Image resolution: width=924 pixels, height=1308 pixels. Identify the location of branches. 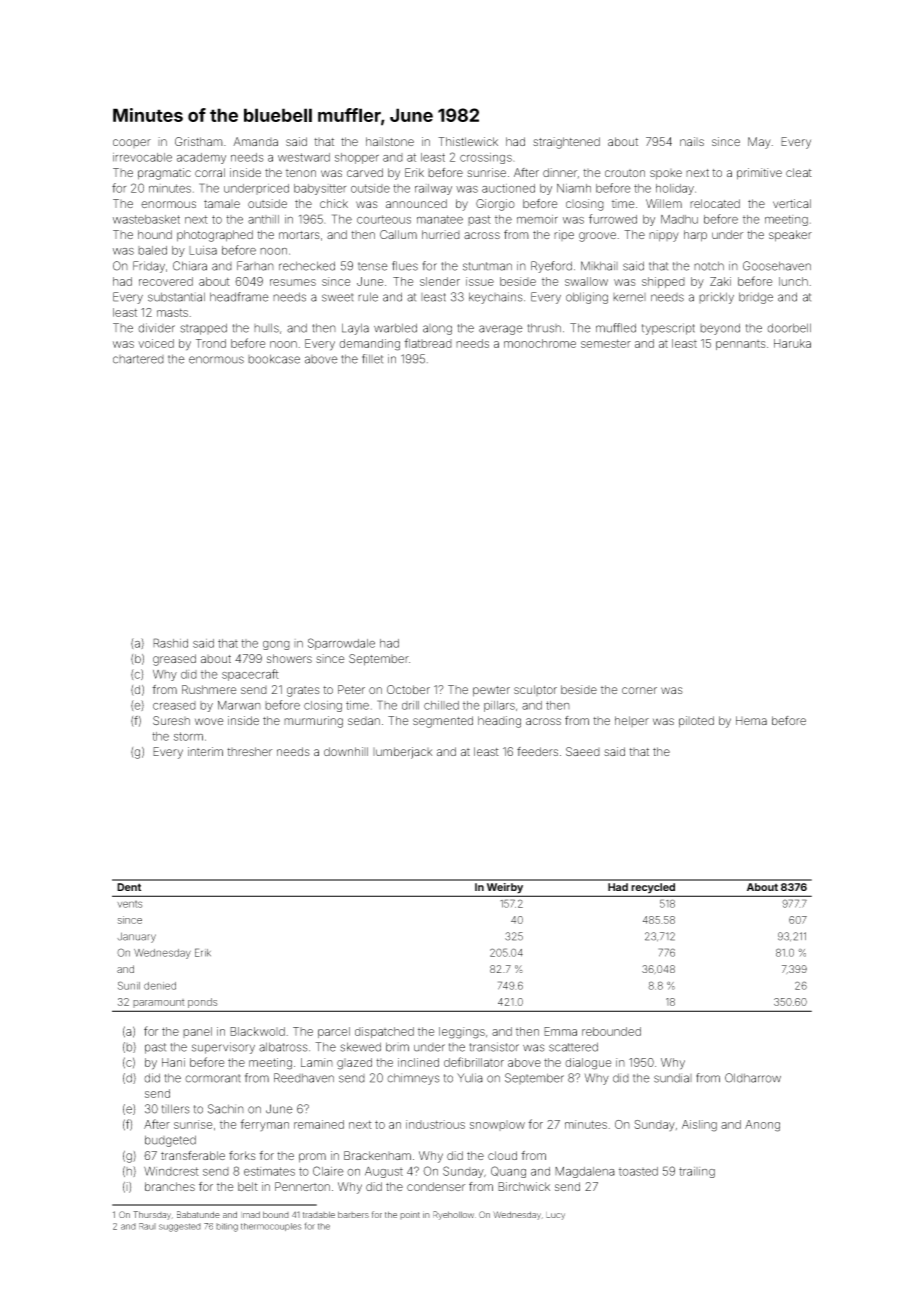
(170, 1186).
